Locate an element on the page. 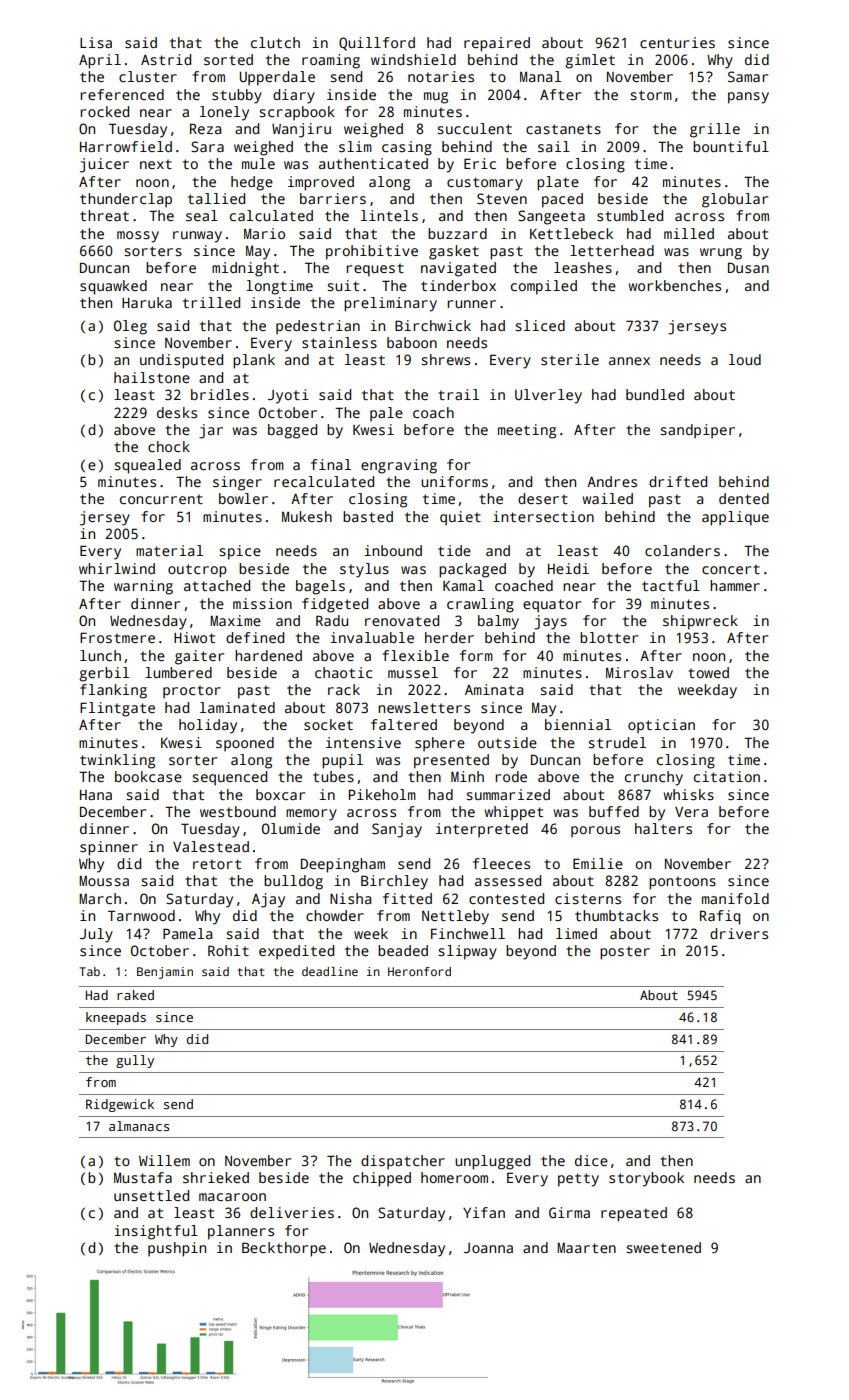 This image has height=1400, width=849. pontoons is located at coordinates (682, 883).
